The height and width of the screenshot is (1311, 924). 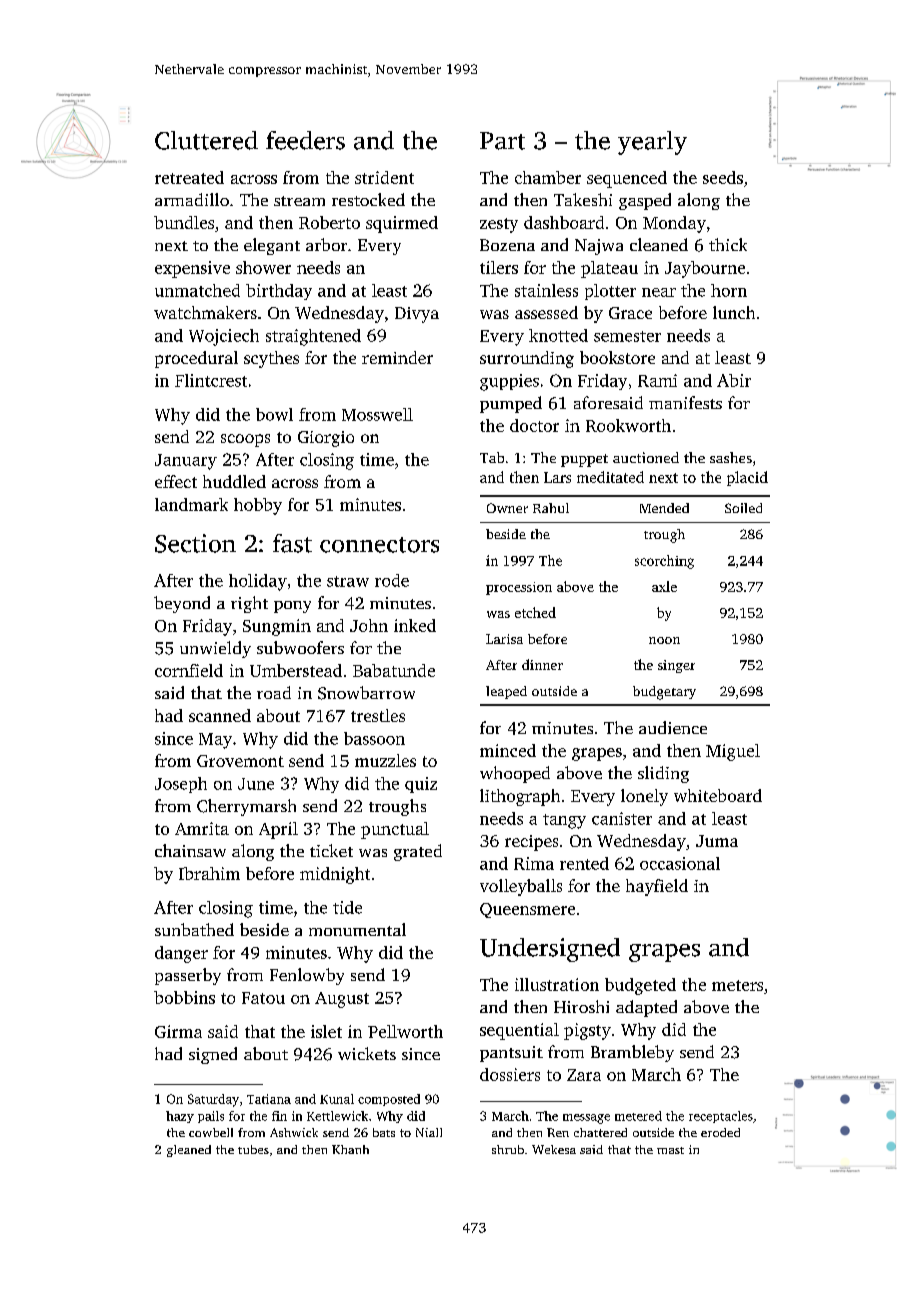 What do you see at coordinates (181, 954) in the screenshot?
I see `danger` at bounding box center [181, 954].
